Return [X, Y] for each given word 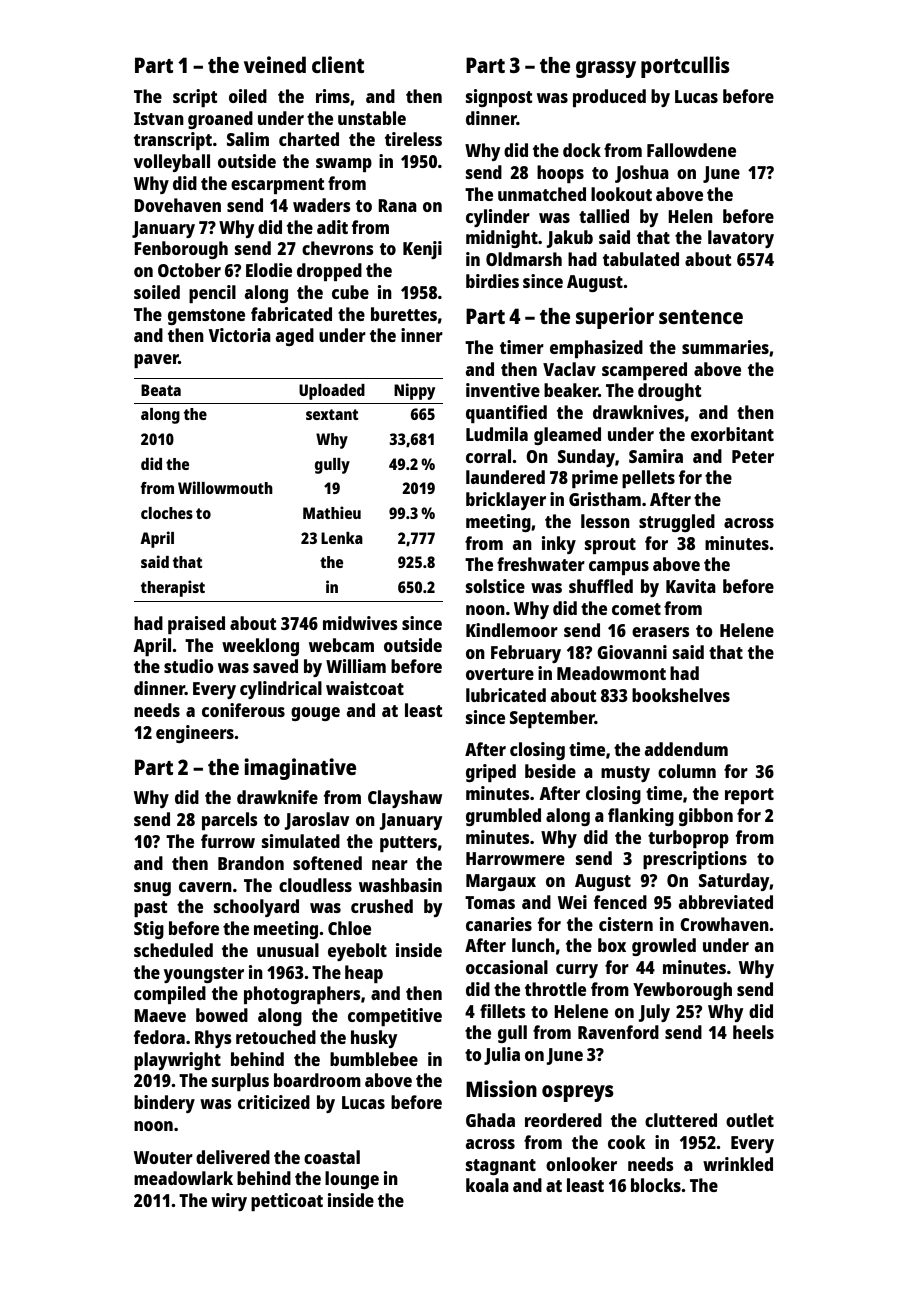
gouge [315, 714]
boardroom [317, 1080]
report [749, 796]
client [338, 64]
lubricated [506, 695]
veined [275, 64]
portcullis [685, 67]
